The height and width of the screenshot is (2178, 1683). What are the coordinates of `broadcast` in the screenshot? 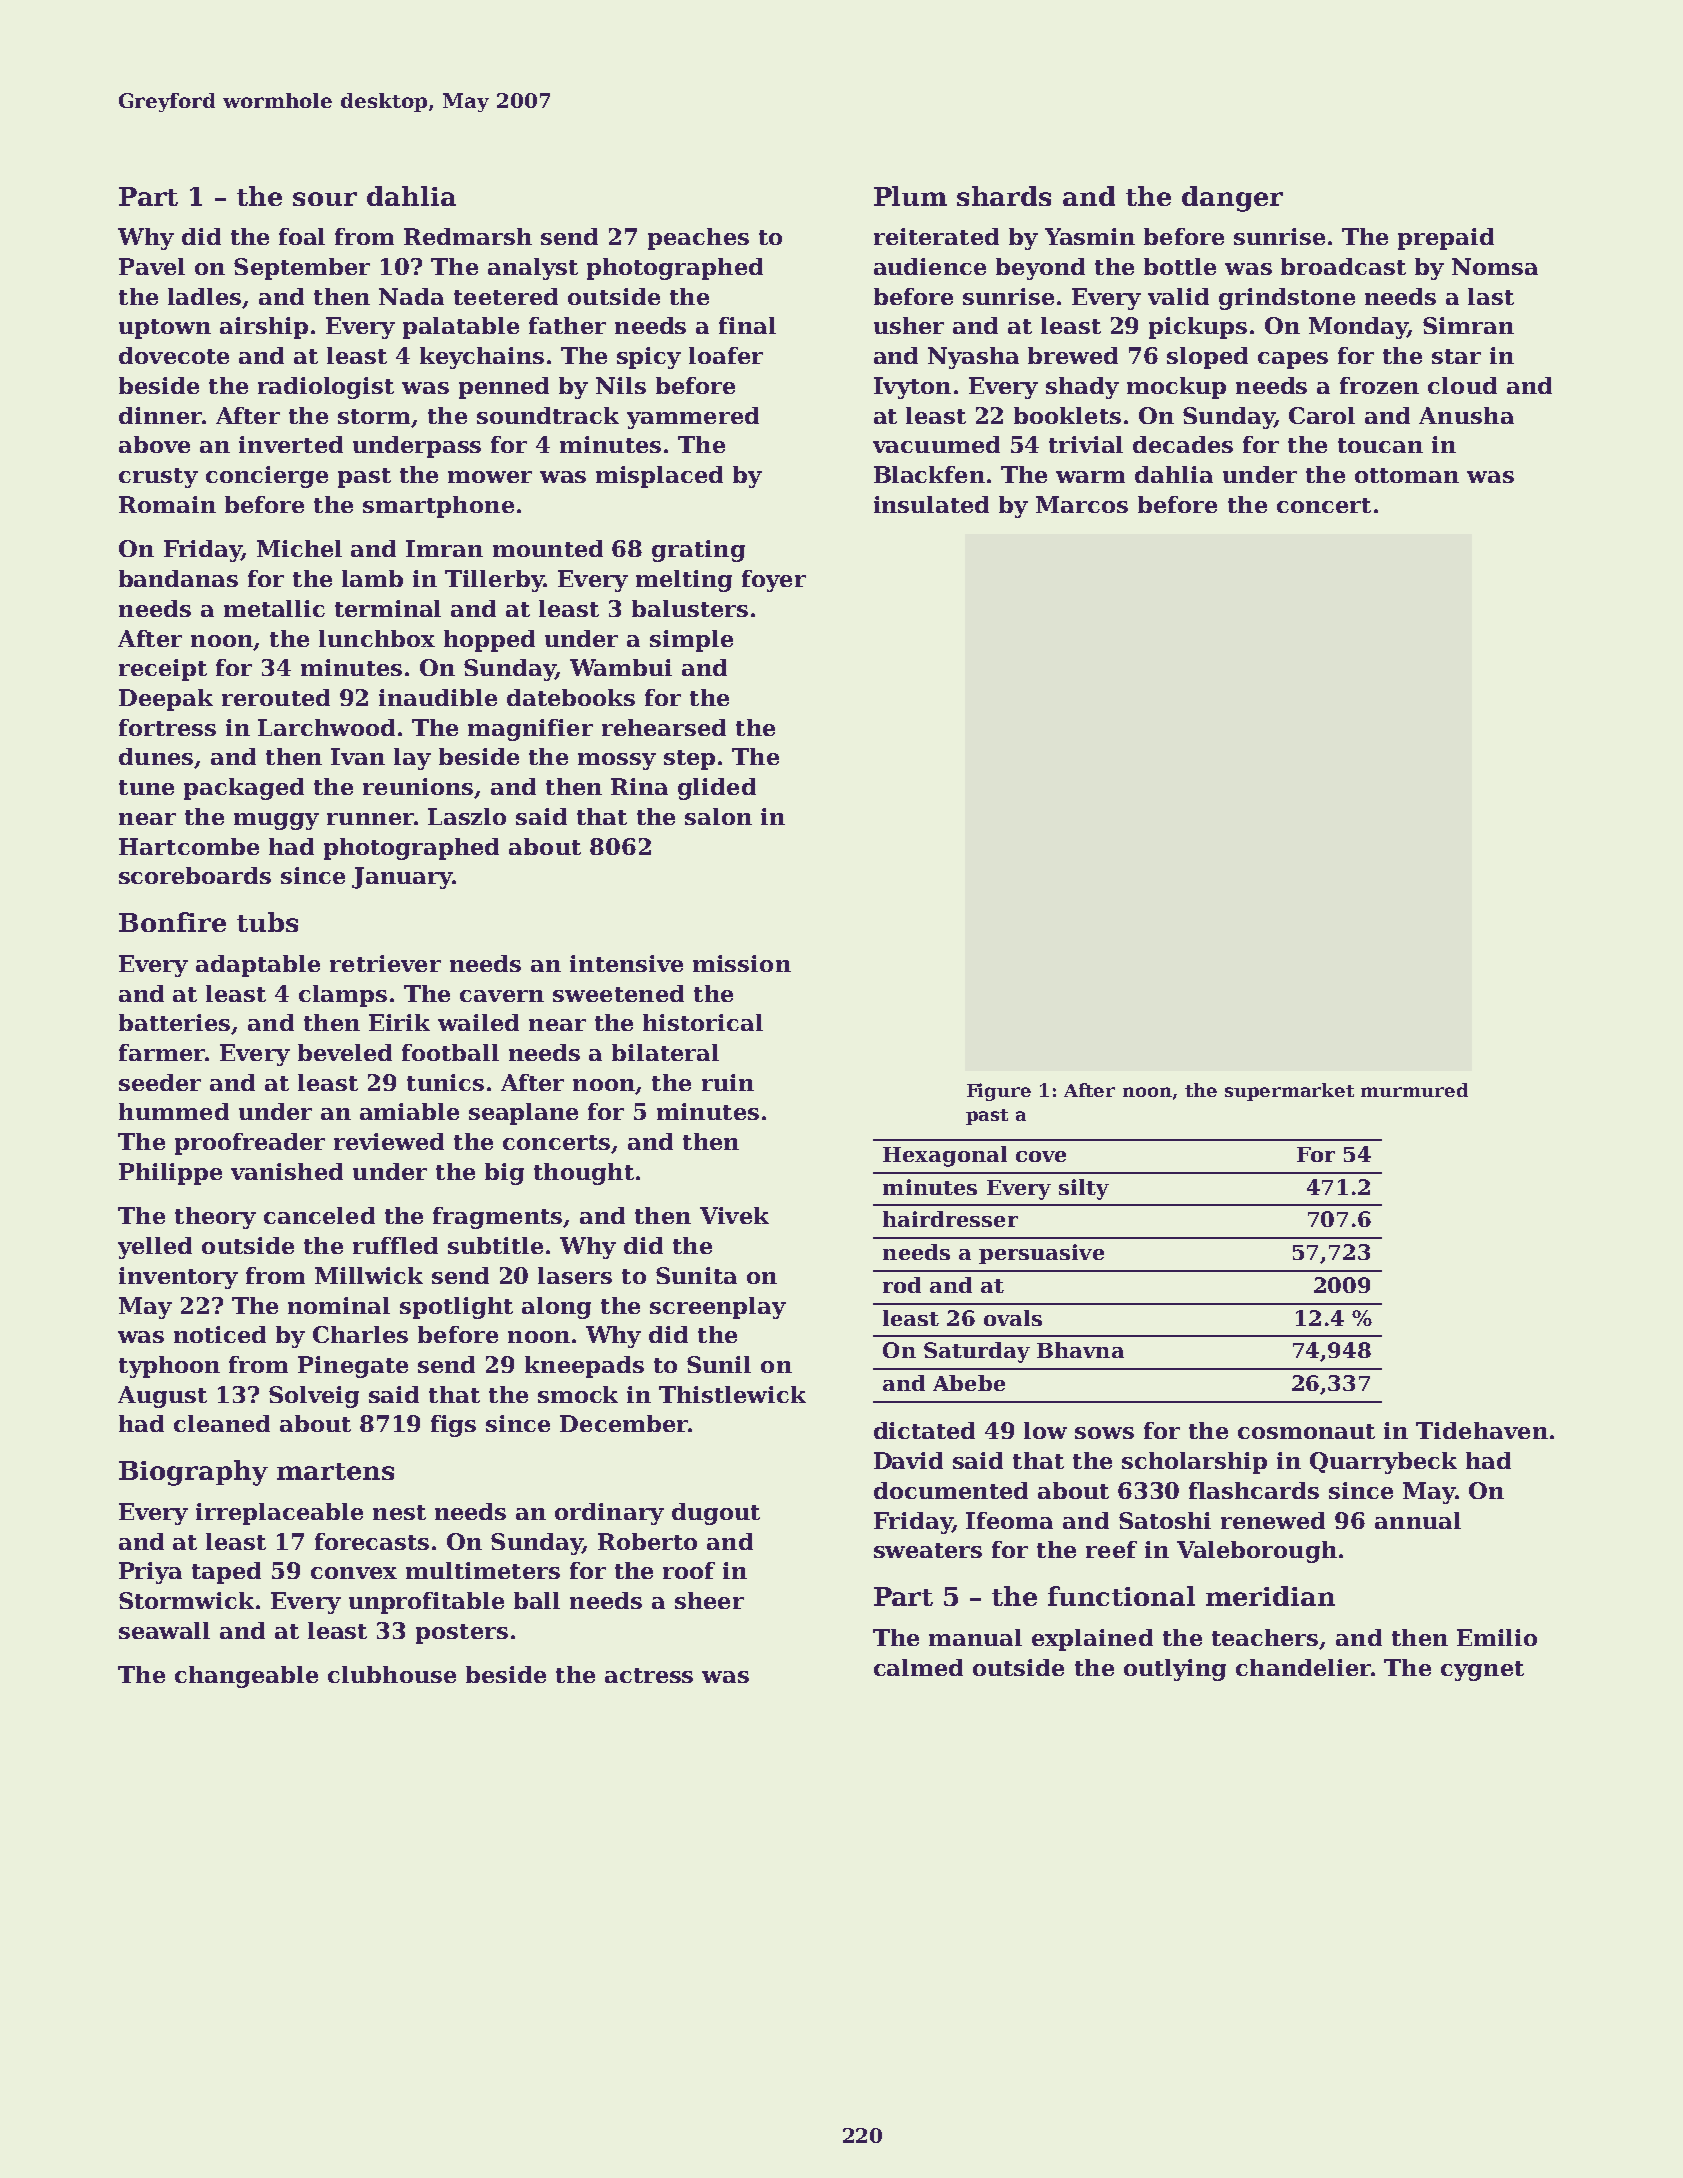 It's located at (1343, 266).
